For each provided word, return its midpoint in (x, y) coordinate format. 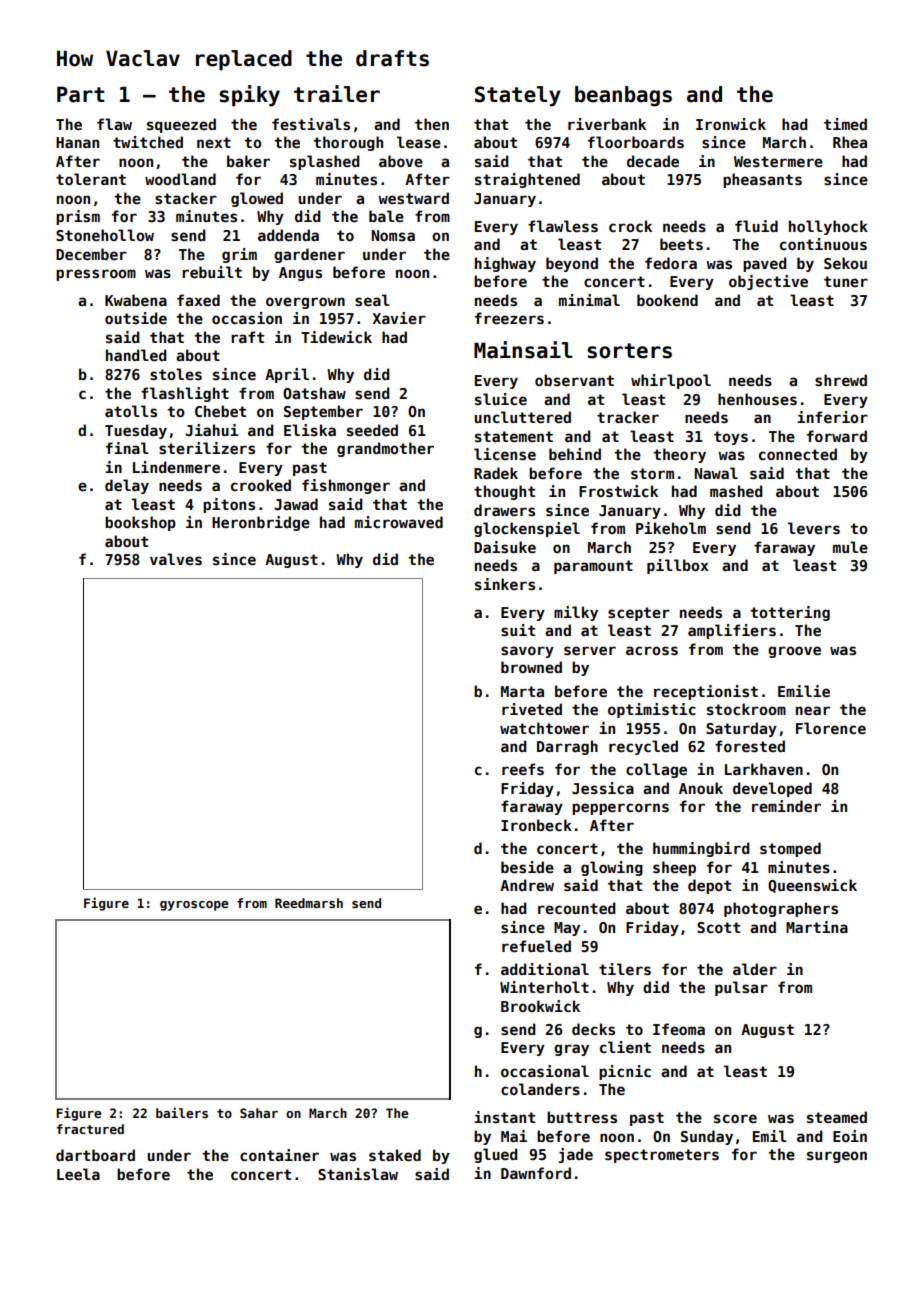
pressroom (96, 275)
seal (372, 300)
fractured (90, 1129)
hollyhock (828, 227)
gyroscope (194, 906)
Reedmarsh (309, 903)
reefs (523, 769)
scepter (639, 614)
